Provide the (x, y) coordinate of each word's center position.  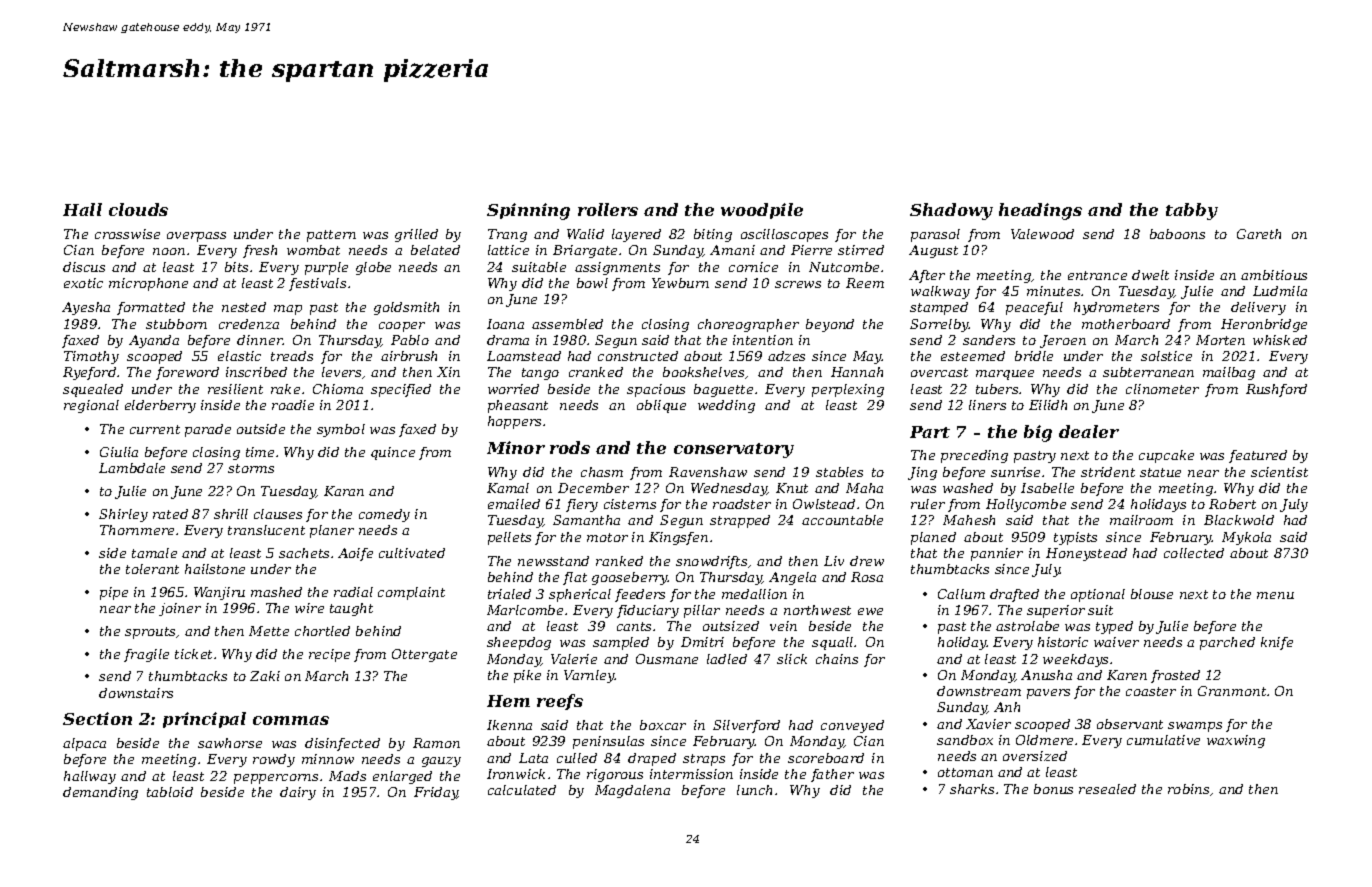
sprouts (151, 633)
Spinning (528, 211)
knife (1277, 643)
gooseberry (630, 578)
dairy (298, 793)
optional (1098, 595)
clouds (138, 209)
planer (332, 531)
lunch (754, 790)
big (1038, 433)
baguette (723, 390)
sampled (621, 643)
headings (1040, 211)
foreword (187, 373)
